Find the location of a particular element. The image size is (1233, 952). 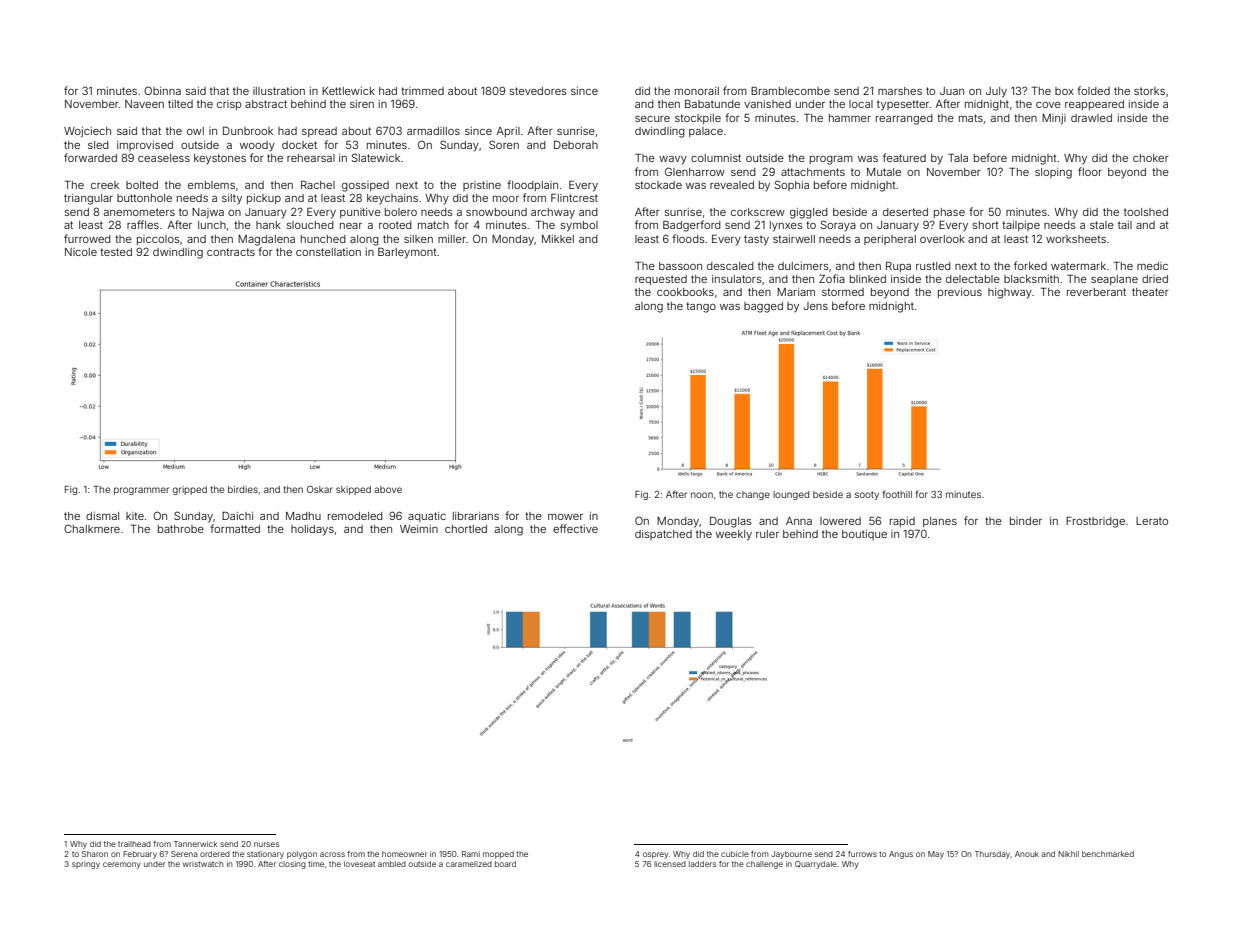

bassoon is located at coordinates (680, 266).
